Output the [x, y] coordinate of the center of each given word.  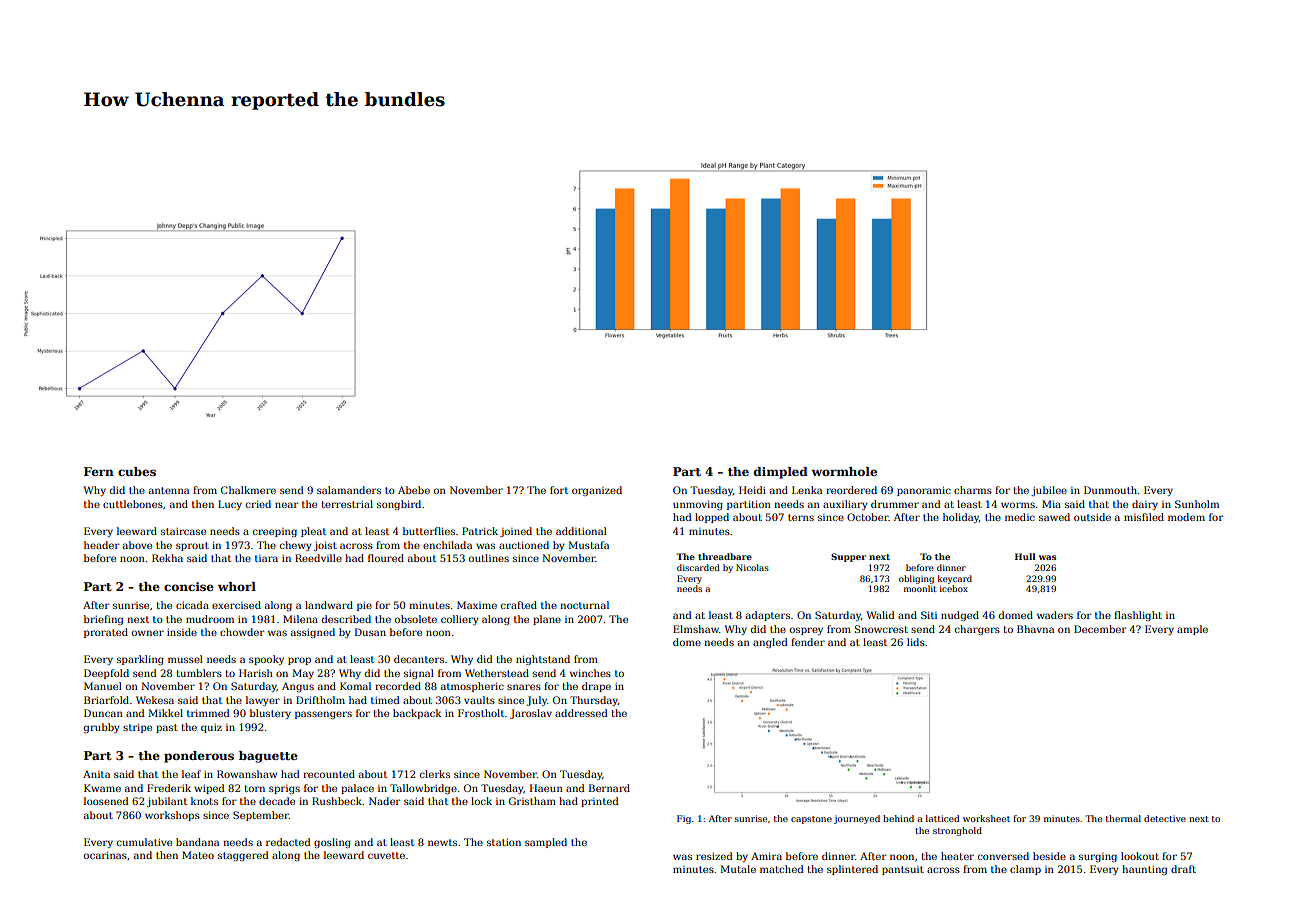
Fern [99, 471]
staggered [243, 856]
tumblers [199, 673]
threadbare [725, 556]
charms [973, 490]
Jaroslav [531, 714]
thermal [1123, 818]
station [504, 842]
